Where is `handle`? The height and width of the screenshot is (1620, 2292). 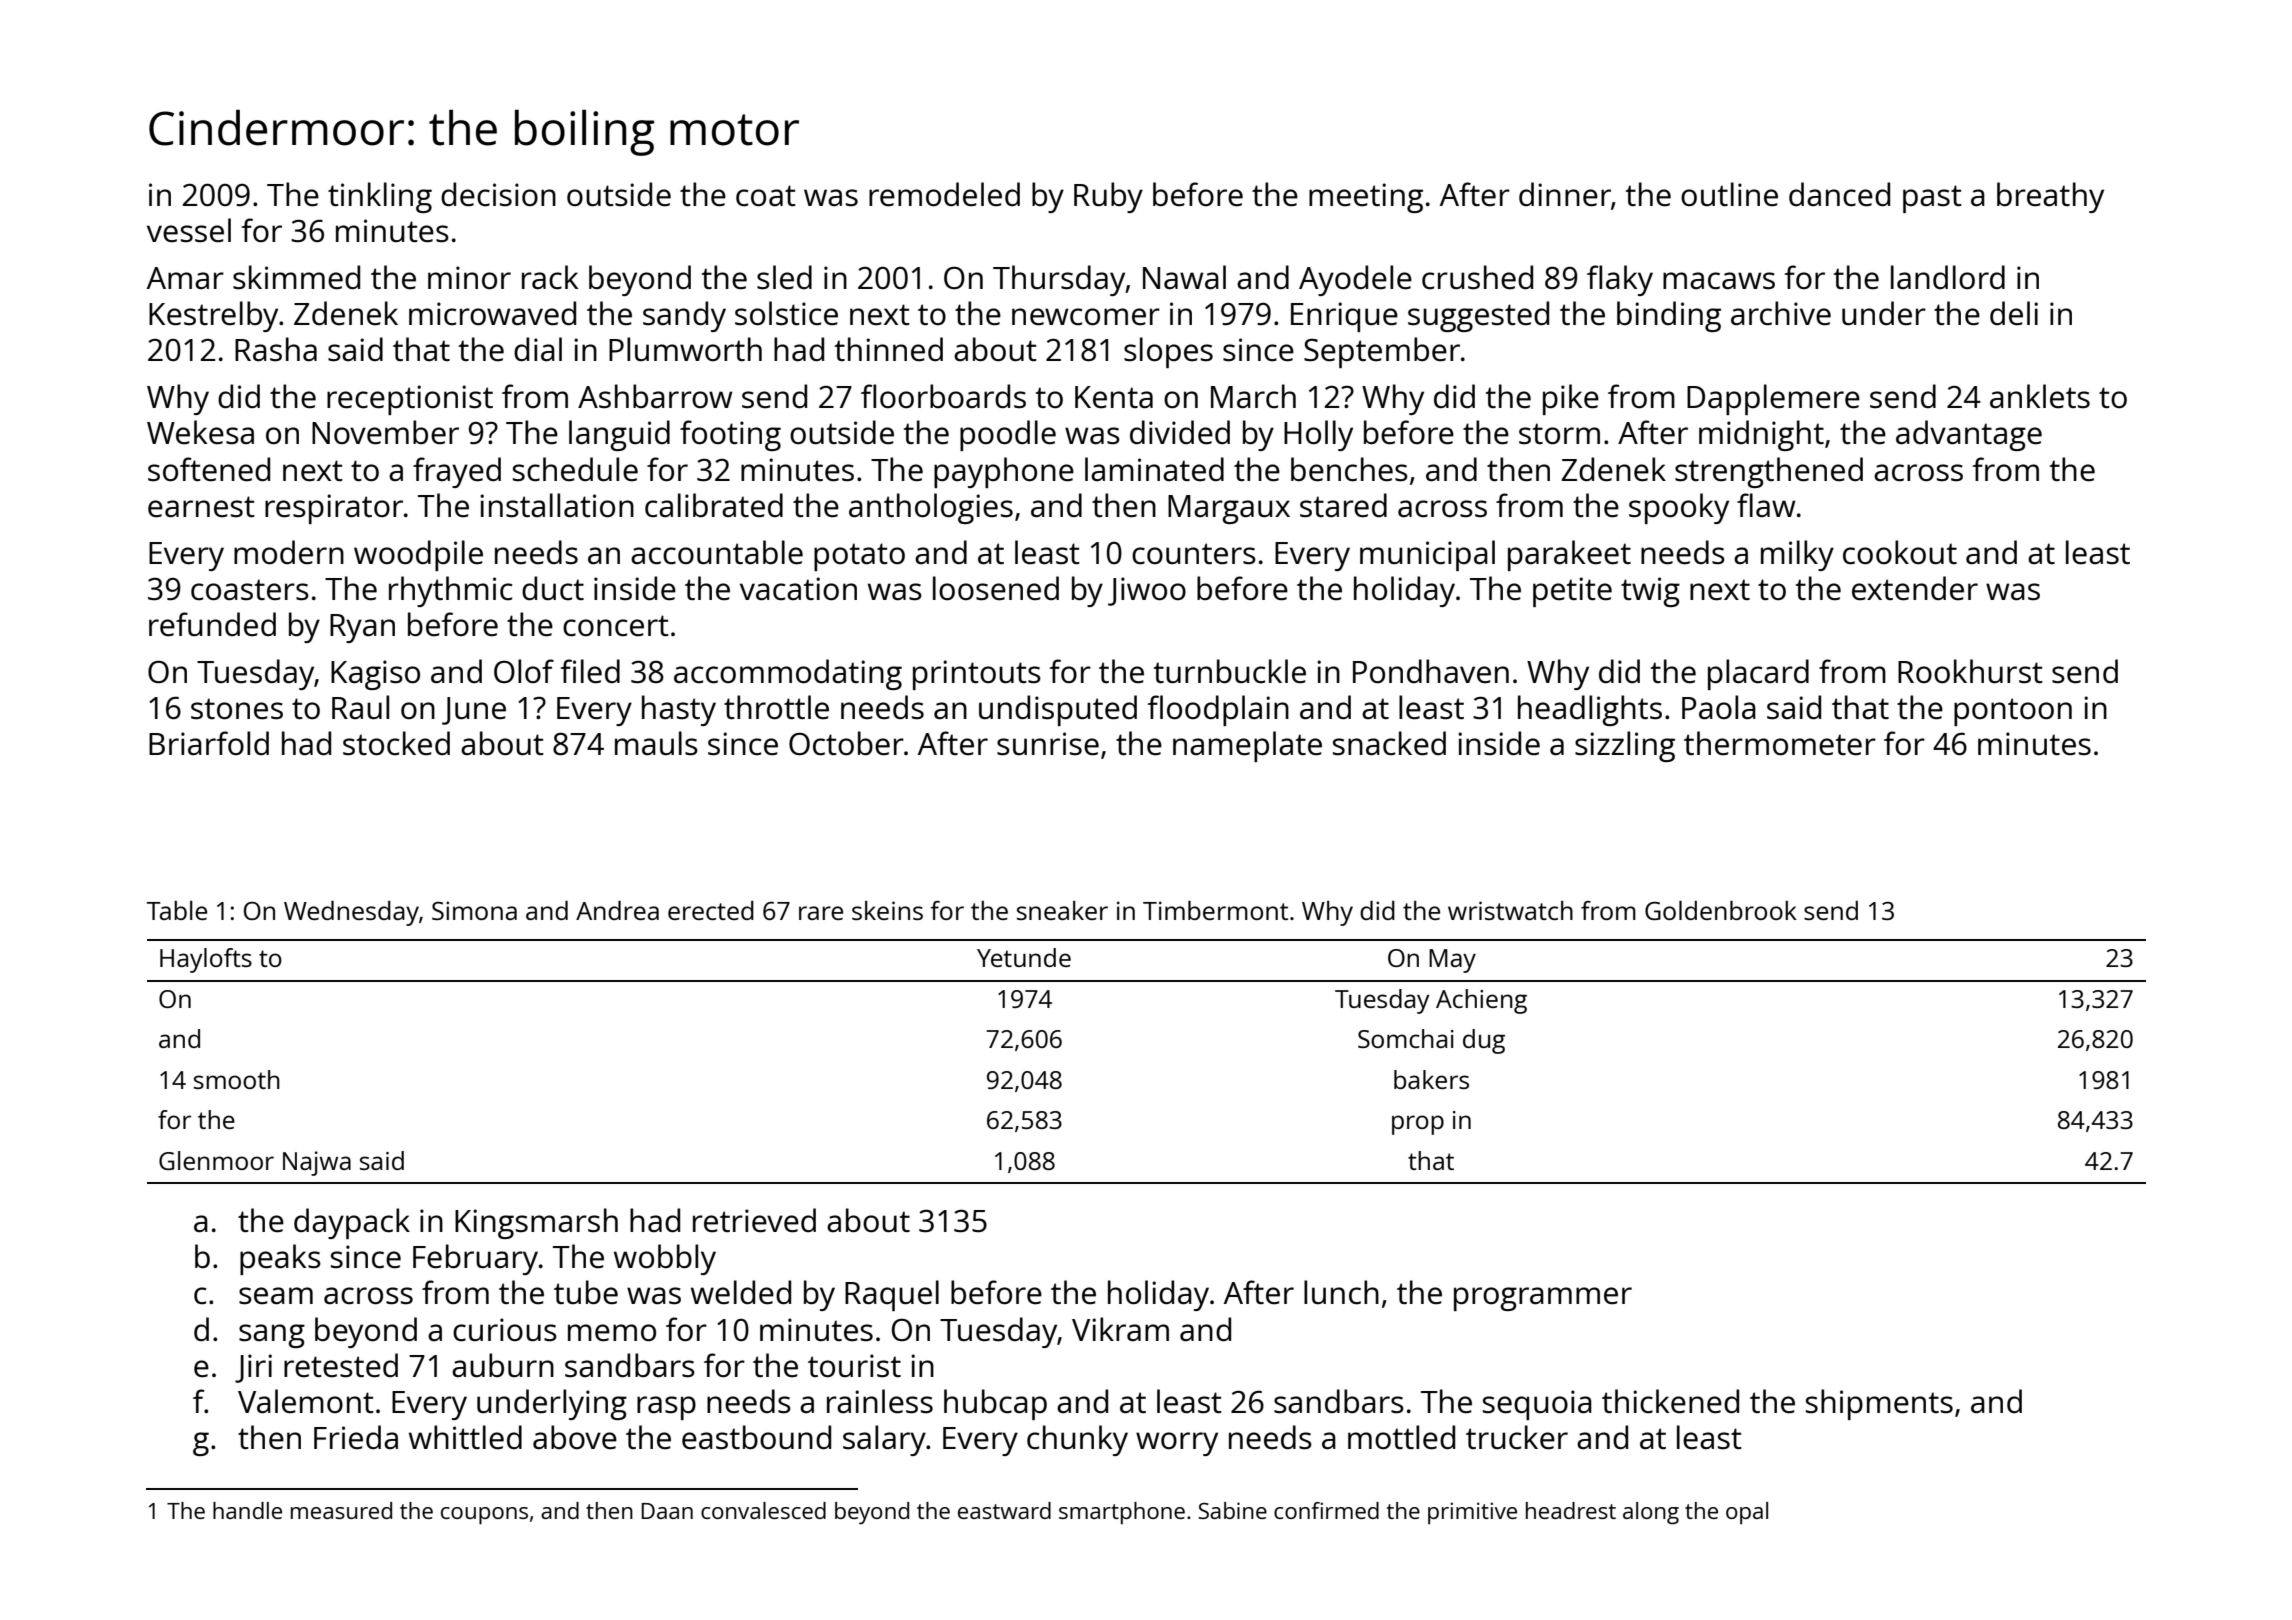
handle is located at coordinates (247, 1510).
